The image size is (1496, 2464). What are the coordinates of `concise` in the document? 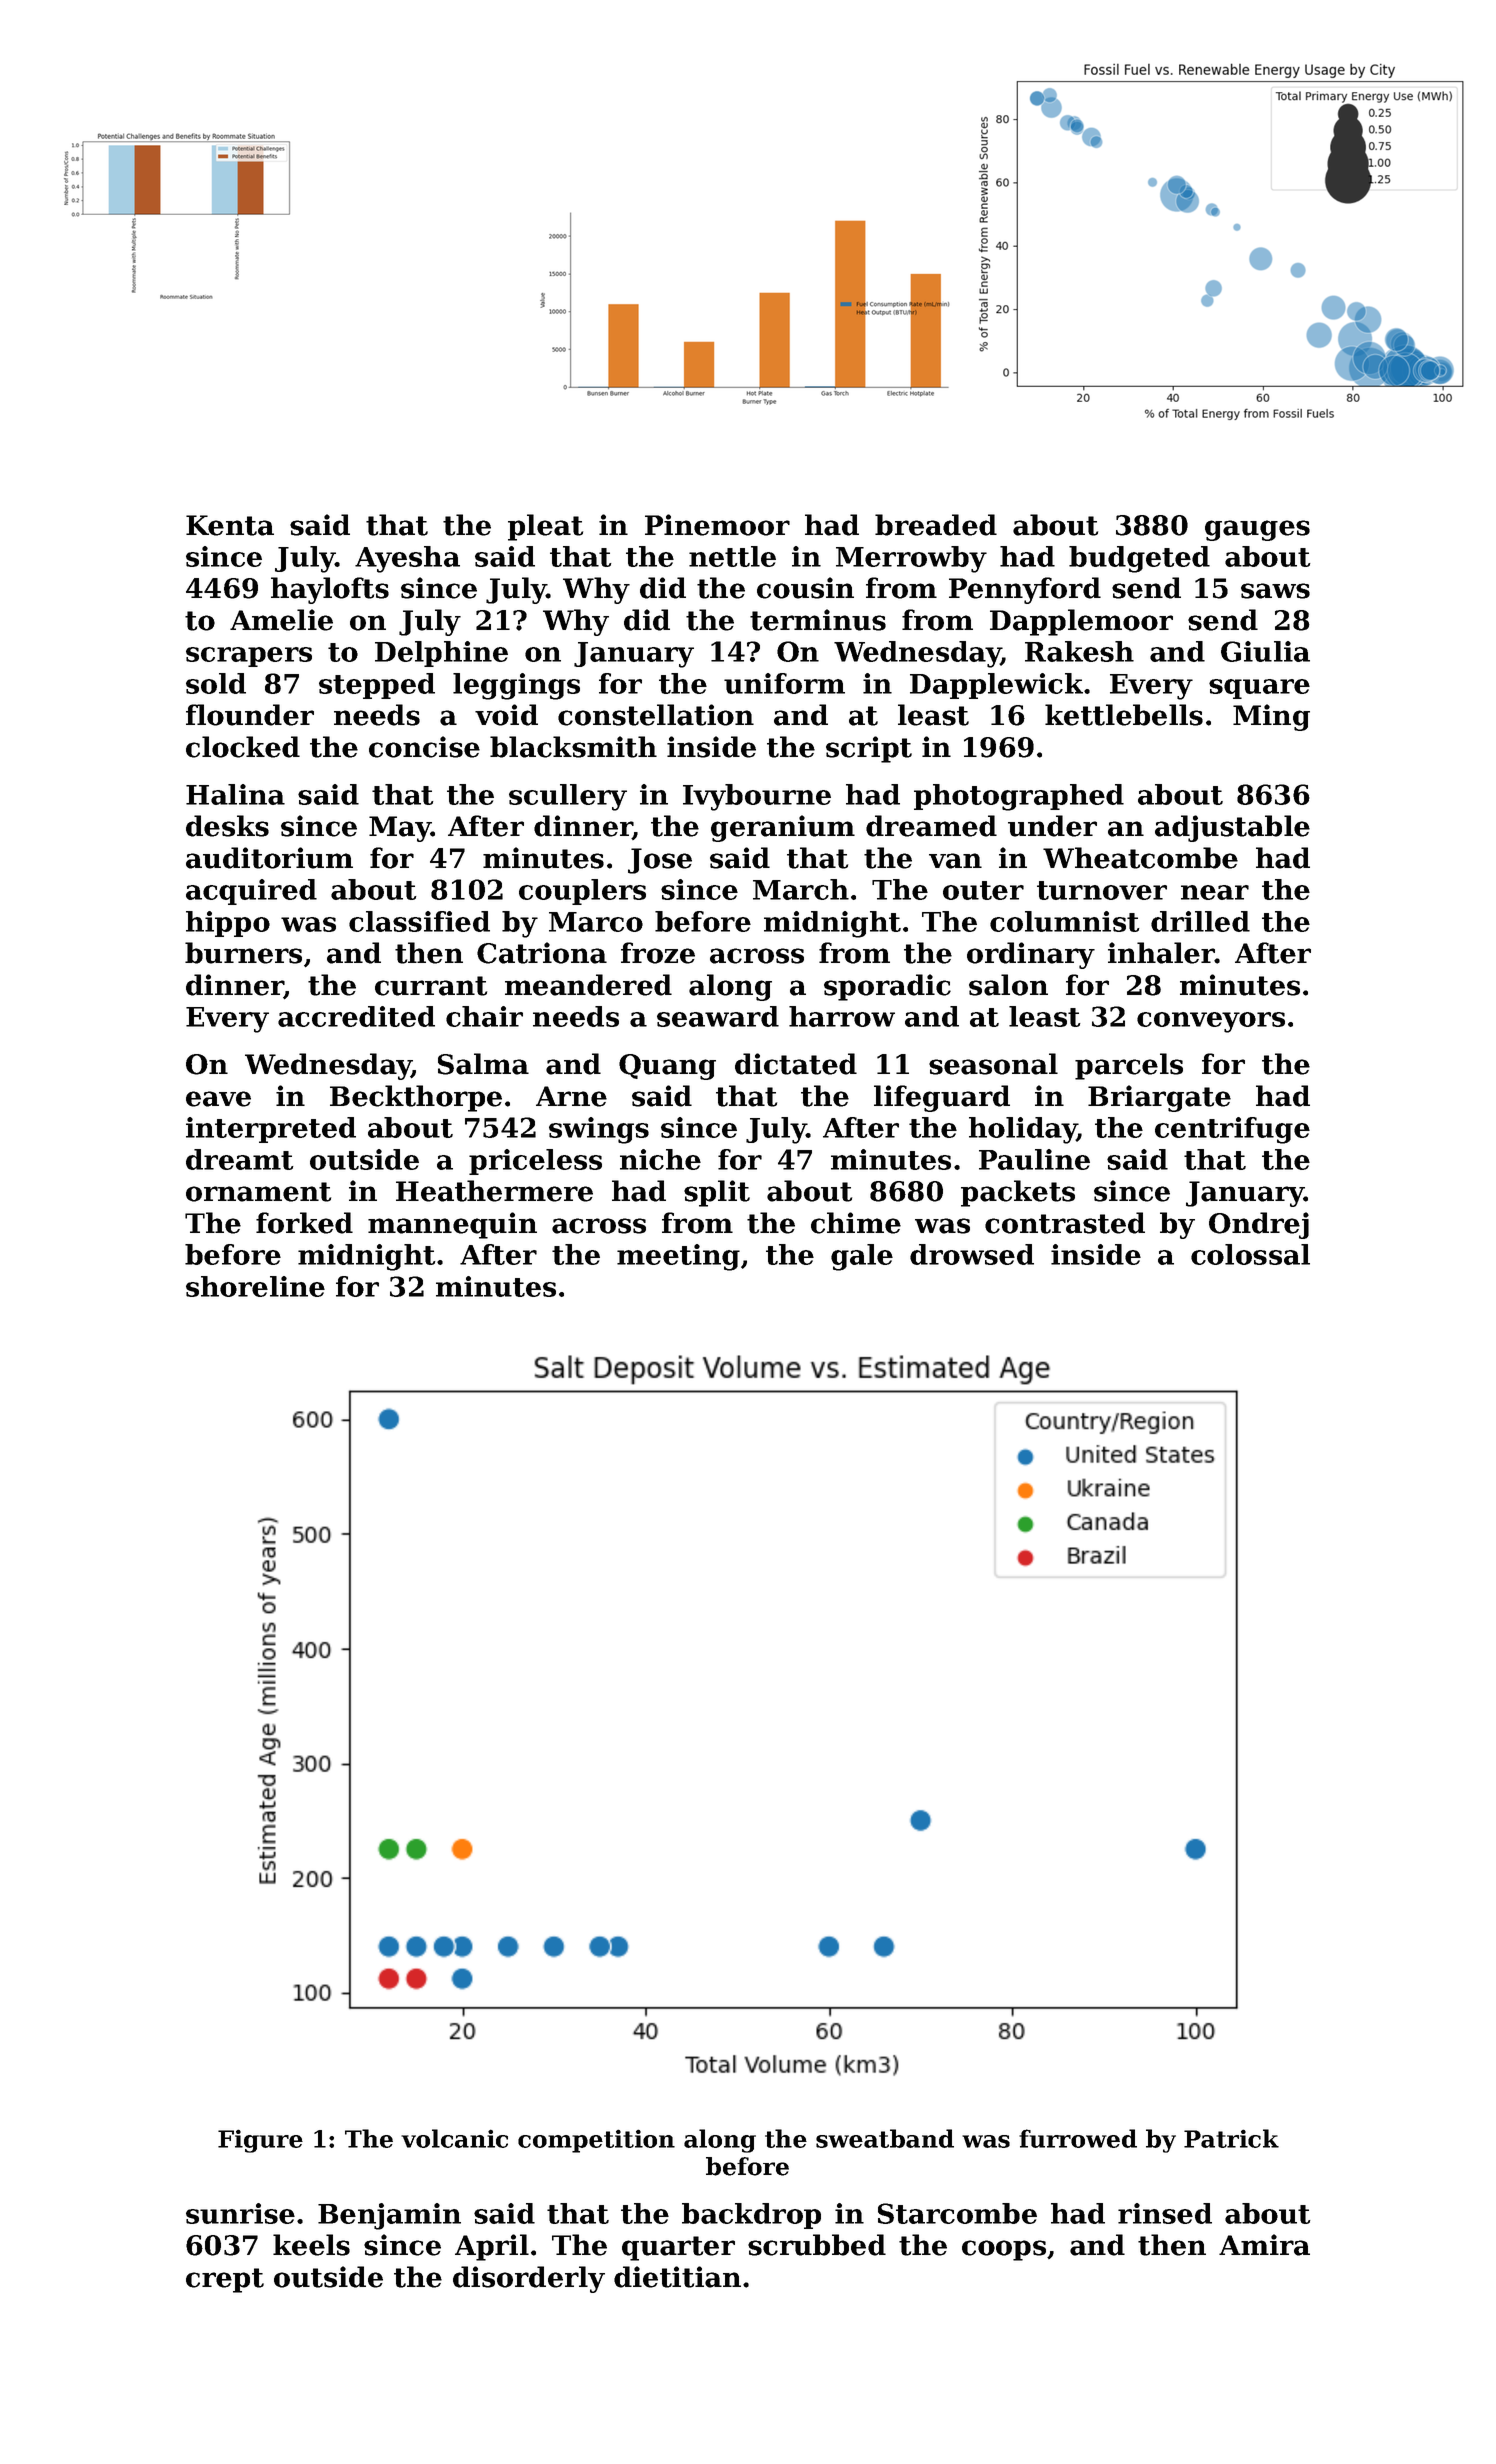 It's located at (424, 747).
